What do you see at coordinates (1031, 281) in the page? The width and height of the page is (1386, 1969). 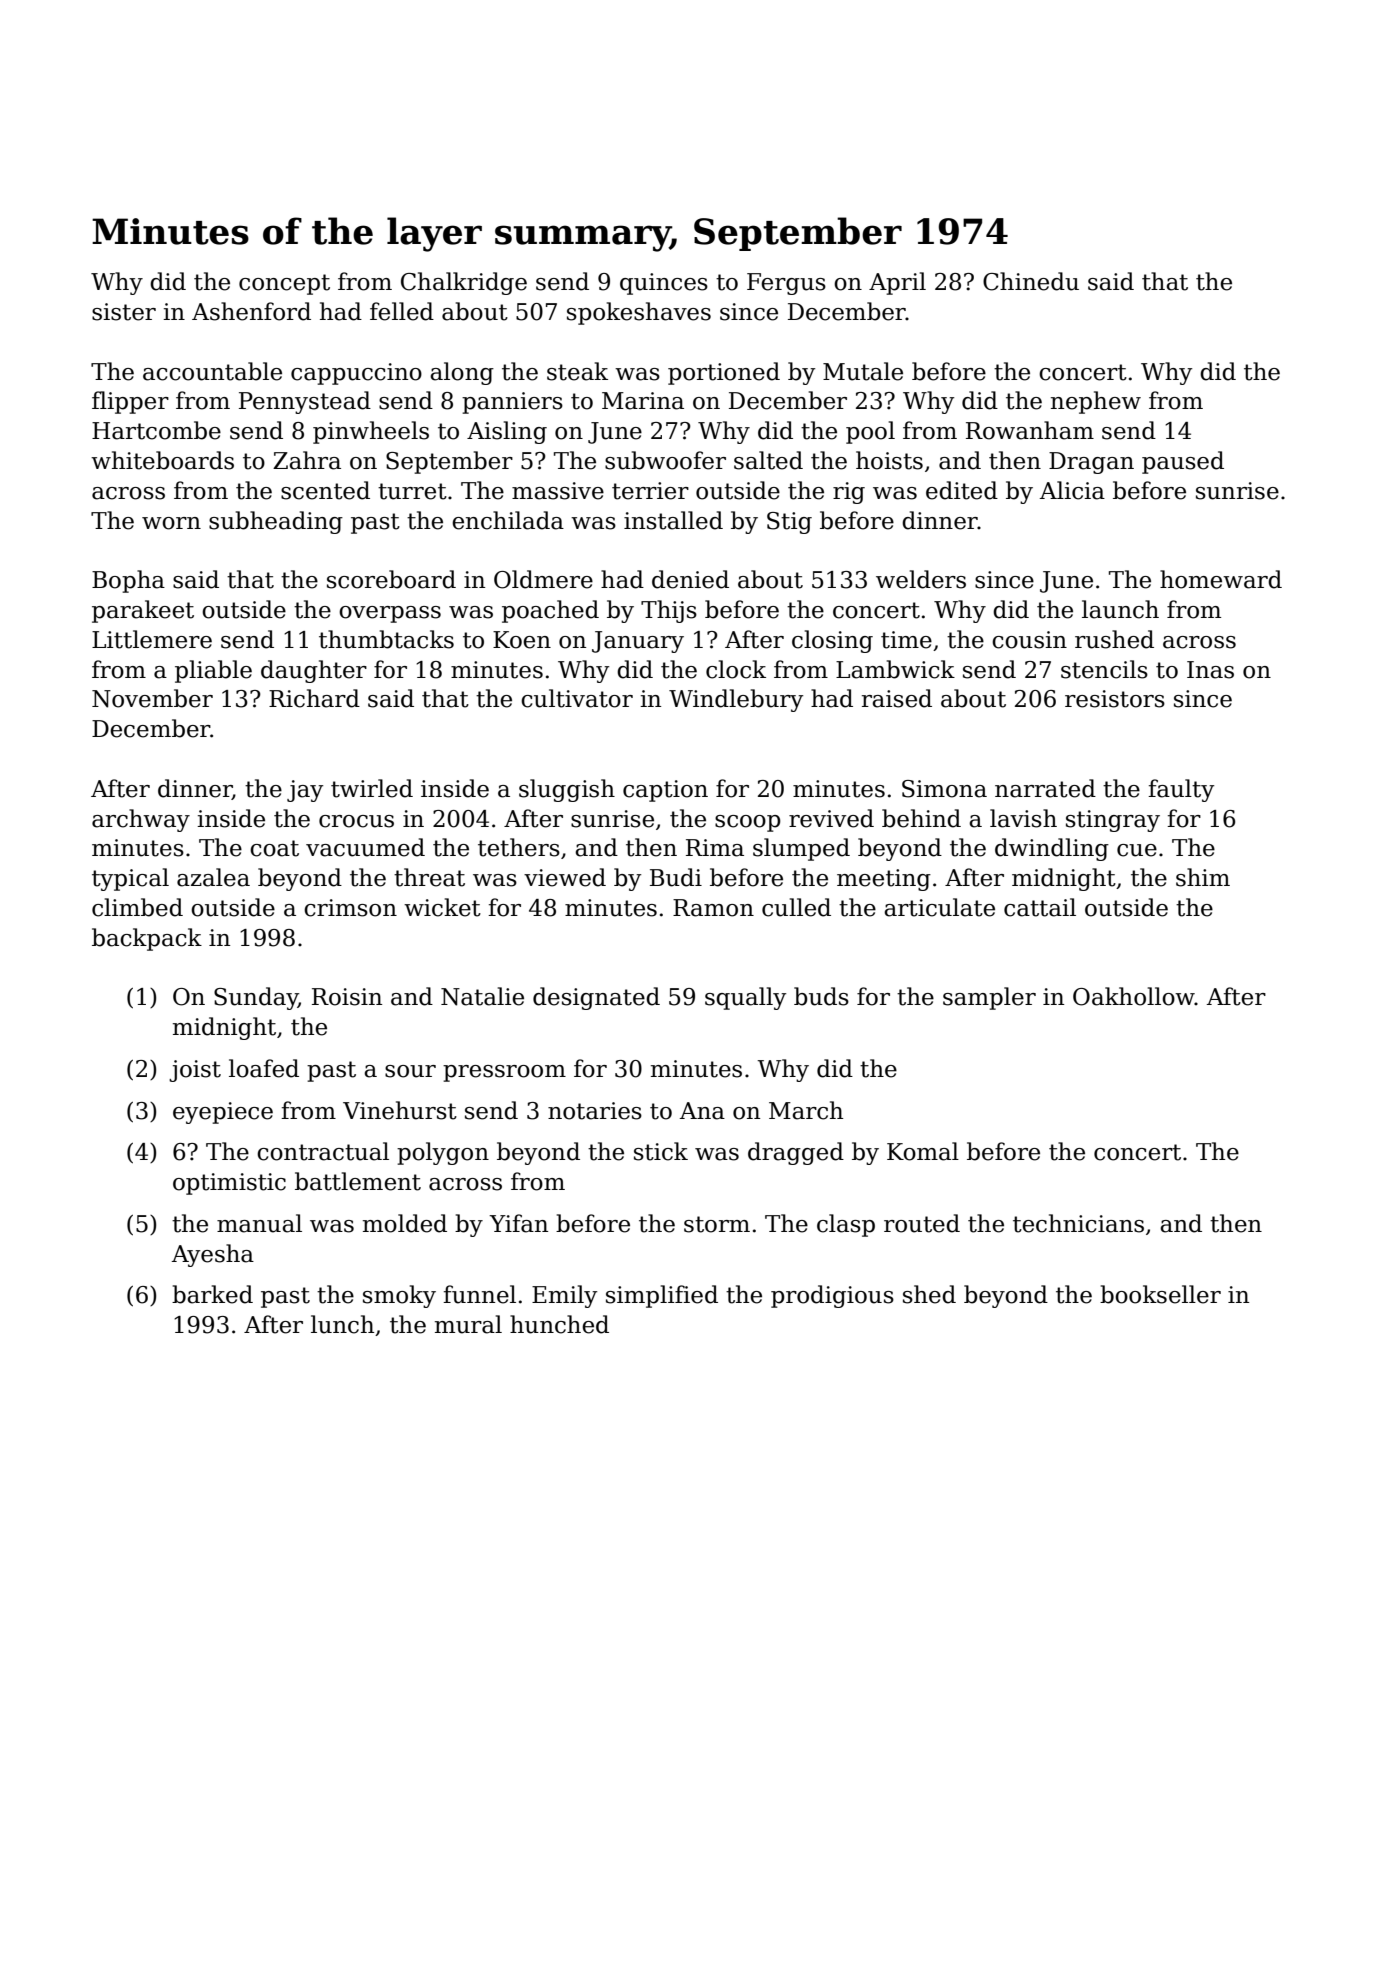 I see `Chinedu` at bounding box center [1031, 281].
